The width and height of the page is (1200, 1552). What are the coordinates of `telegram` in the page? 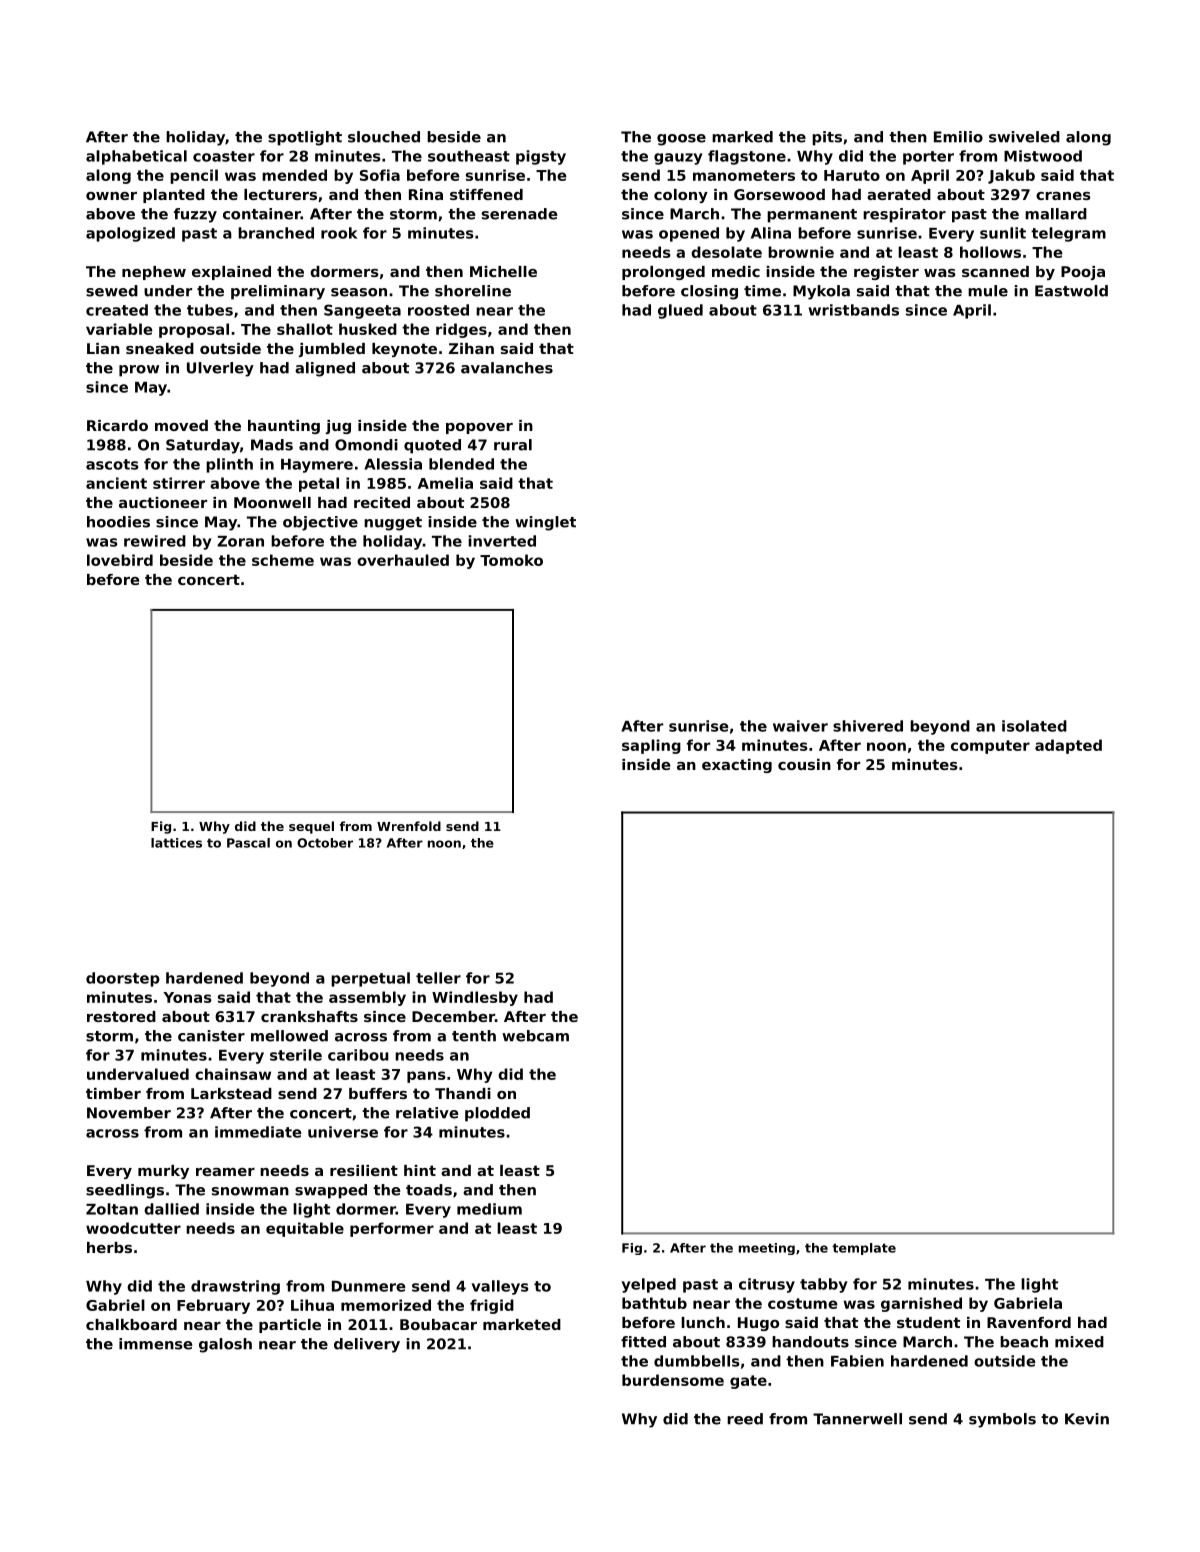 It's located at (1068, 234).
